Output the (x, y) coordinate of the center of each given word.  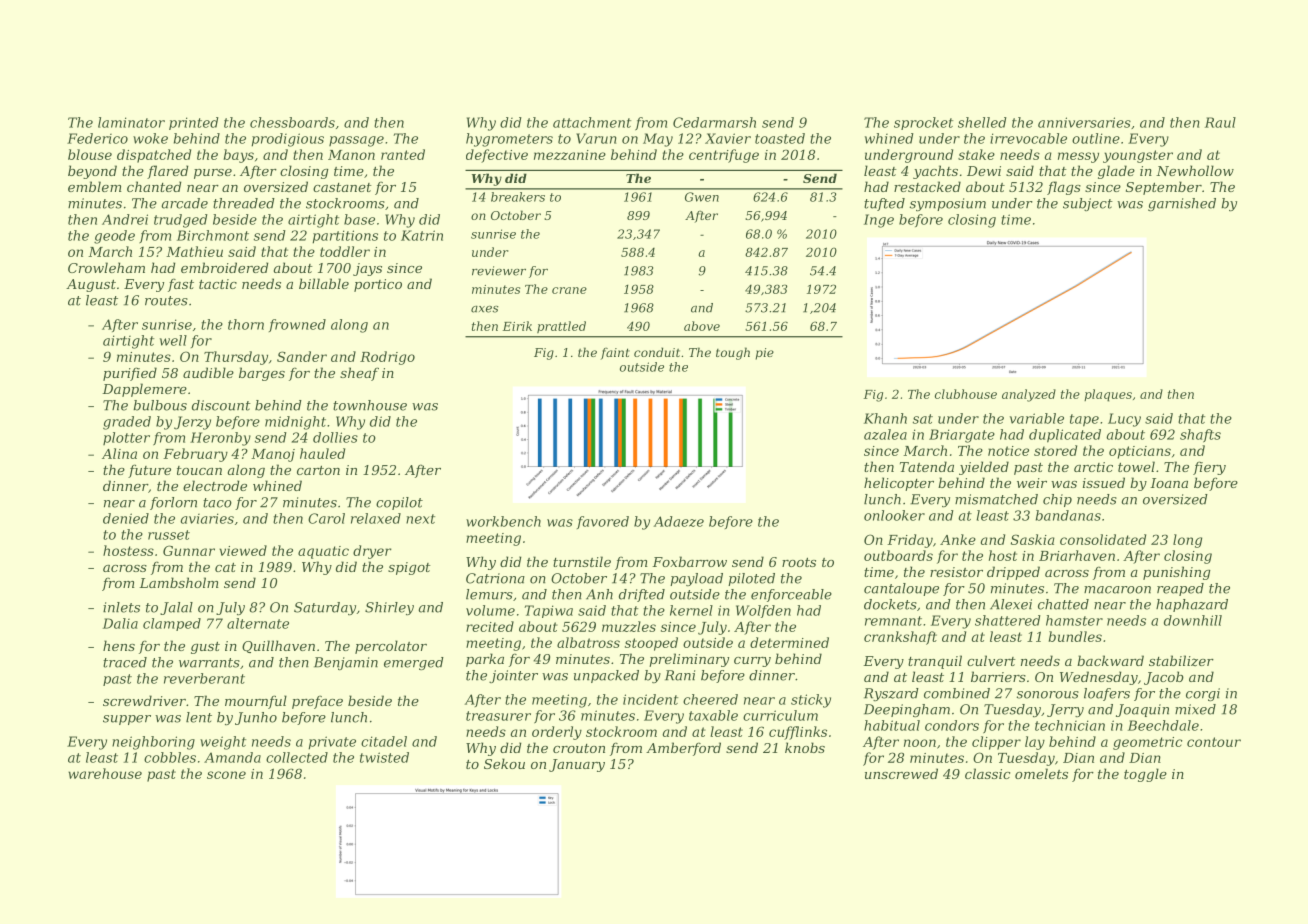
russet (169, 535)
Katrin (422, 235)
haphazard (1192, 605)
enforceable (791, 595)
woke (150, 138)
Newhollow (1195, 170)
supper (127, 720)
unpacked (606, 676)
